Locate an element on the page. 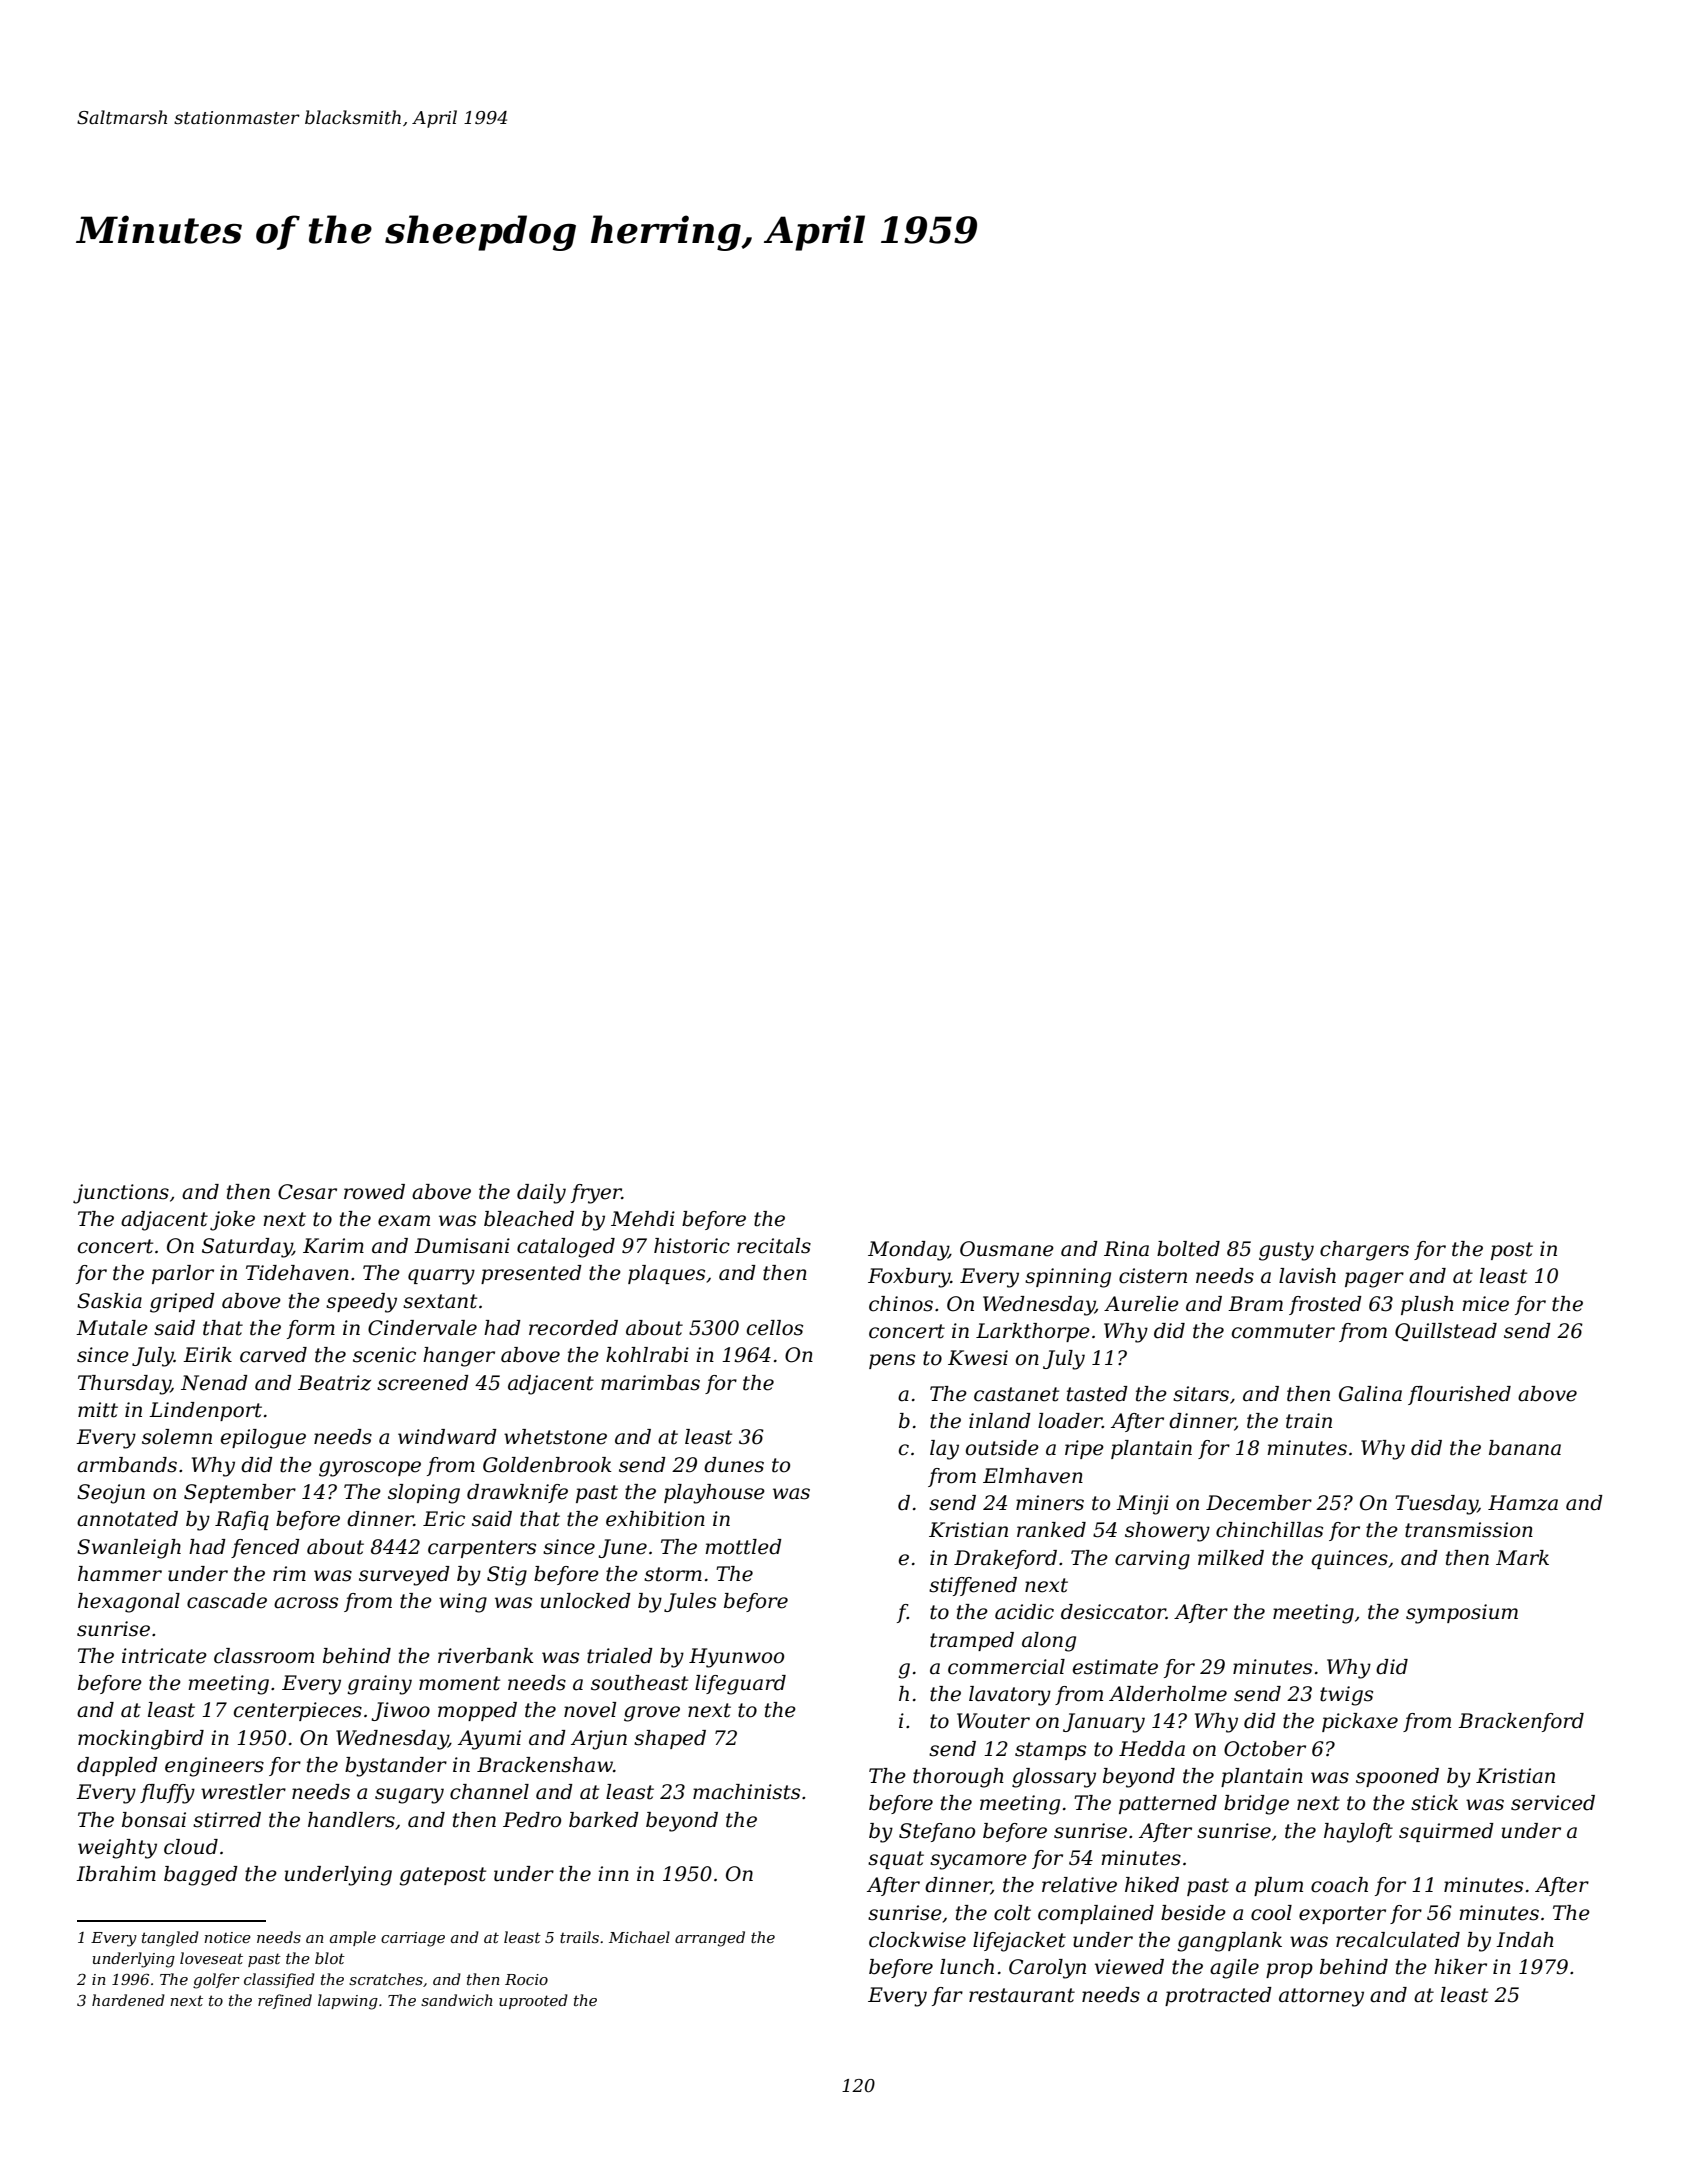 The image size is (1683, 2178). Jiwoo is located at coordinates (400, 1711).
